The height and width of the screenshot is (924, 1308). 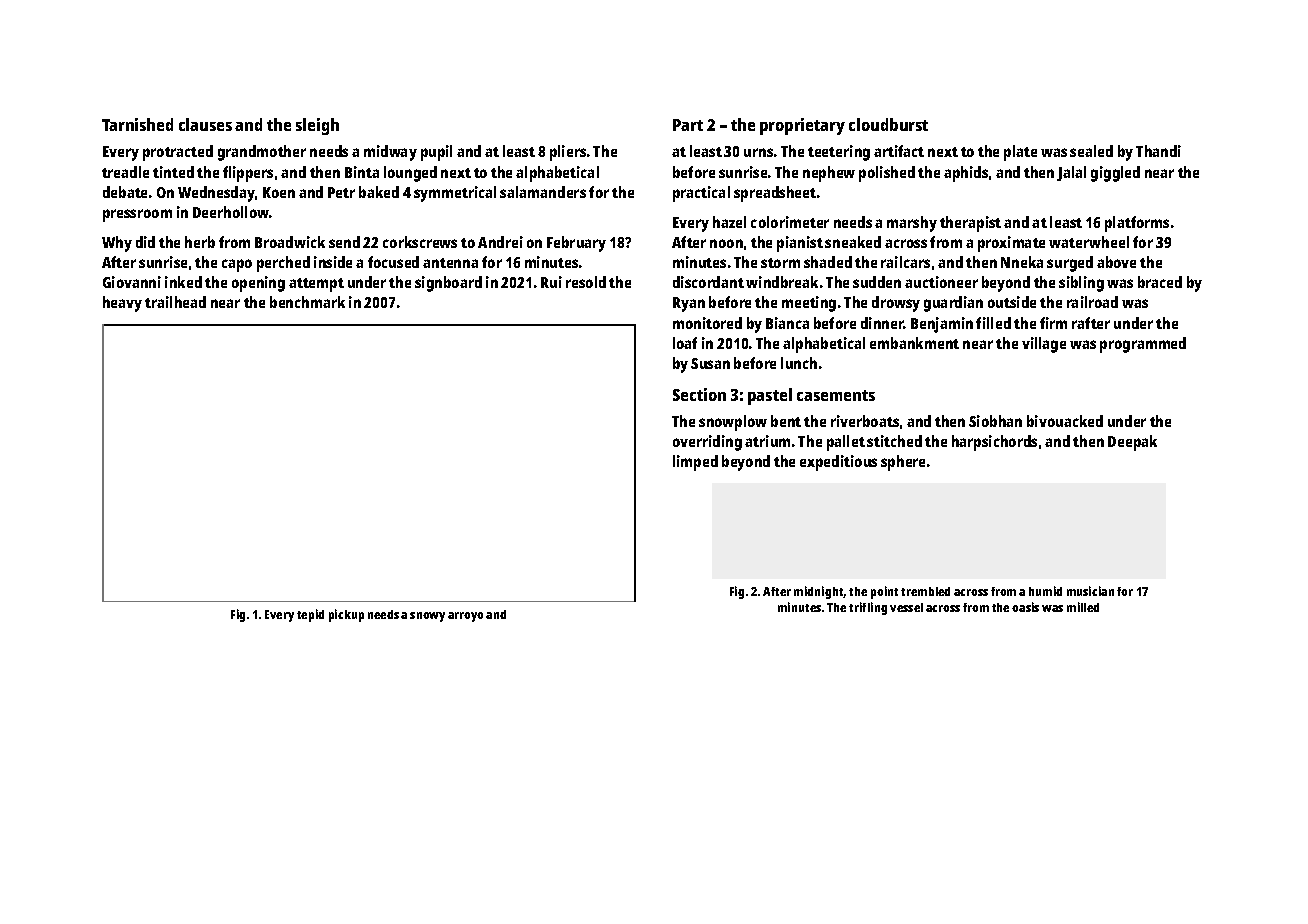 I want to click on trifling, so click(x=868, y=608).
